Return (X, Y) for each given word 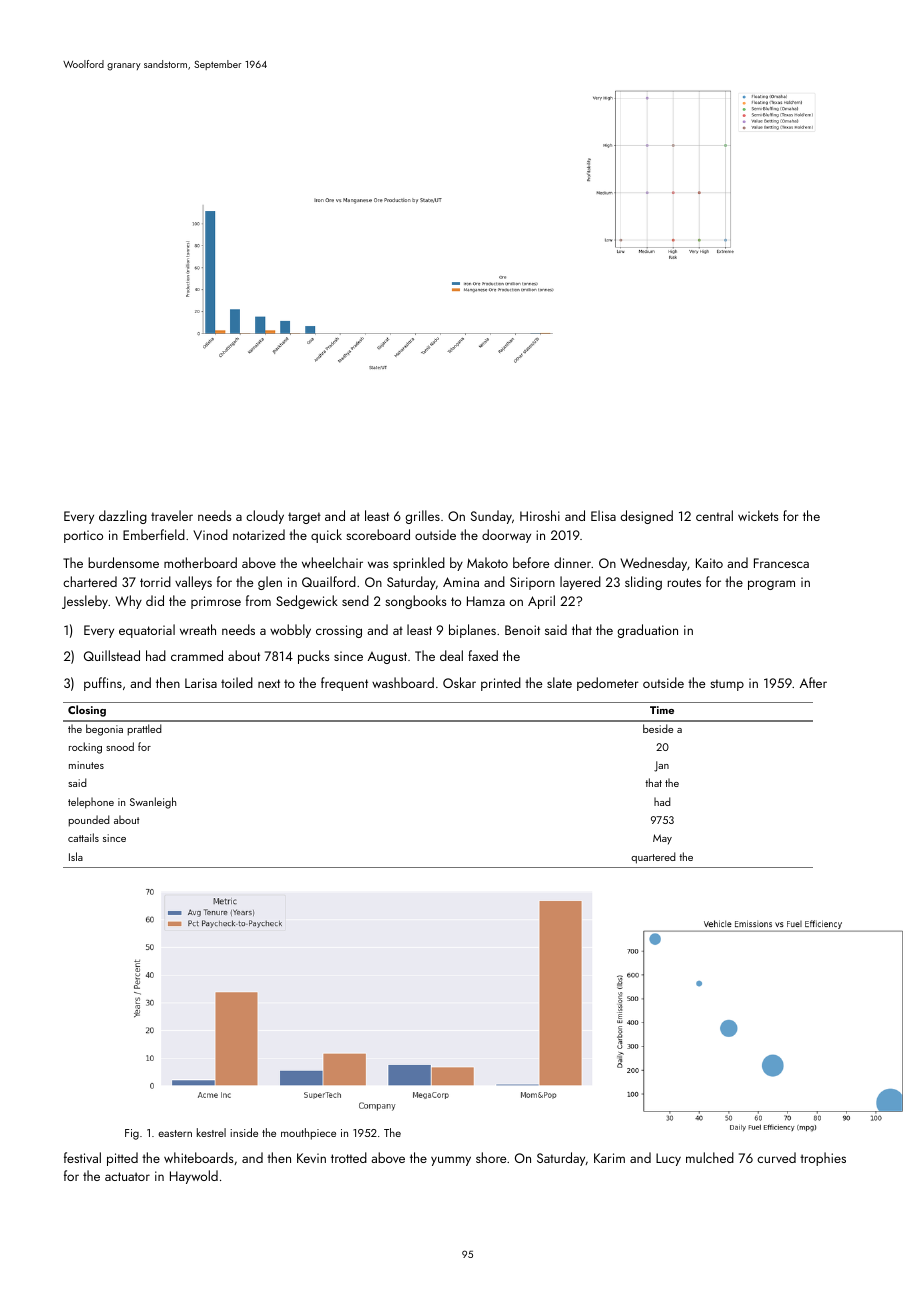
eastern (175, 1133)
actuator (127, 1176)
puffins (103, 684)
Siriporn (532, 583)
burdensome (123, 562)
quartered (653, 858)
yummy (451, 1161)
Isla (76, 856)
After (813, 682)
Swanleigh (153, 803)
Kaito (709, 563)
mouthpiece (308, 1134)
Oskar (459, 682)
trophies (823, 1159)
